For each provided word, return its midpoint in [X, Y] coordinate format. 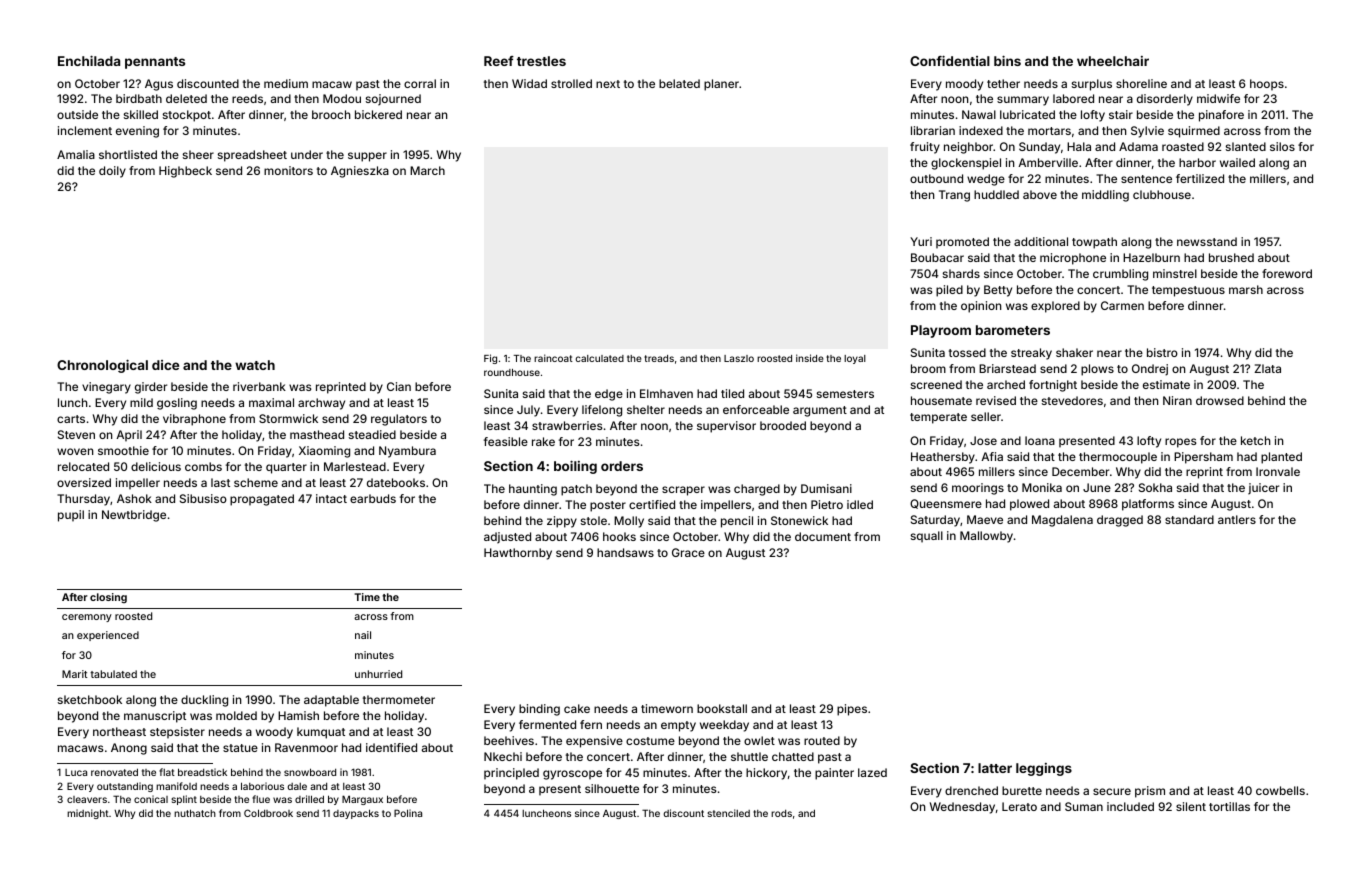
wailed [1237, 162]
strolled [571, 83]
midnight [88, 814]
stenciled [728, 813]
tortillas [1229, 806]
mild [141, 402]
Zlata [1267, 368]
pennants [155, 63]
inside [810, 358]
